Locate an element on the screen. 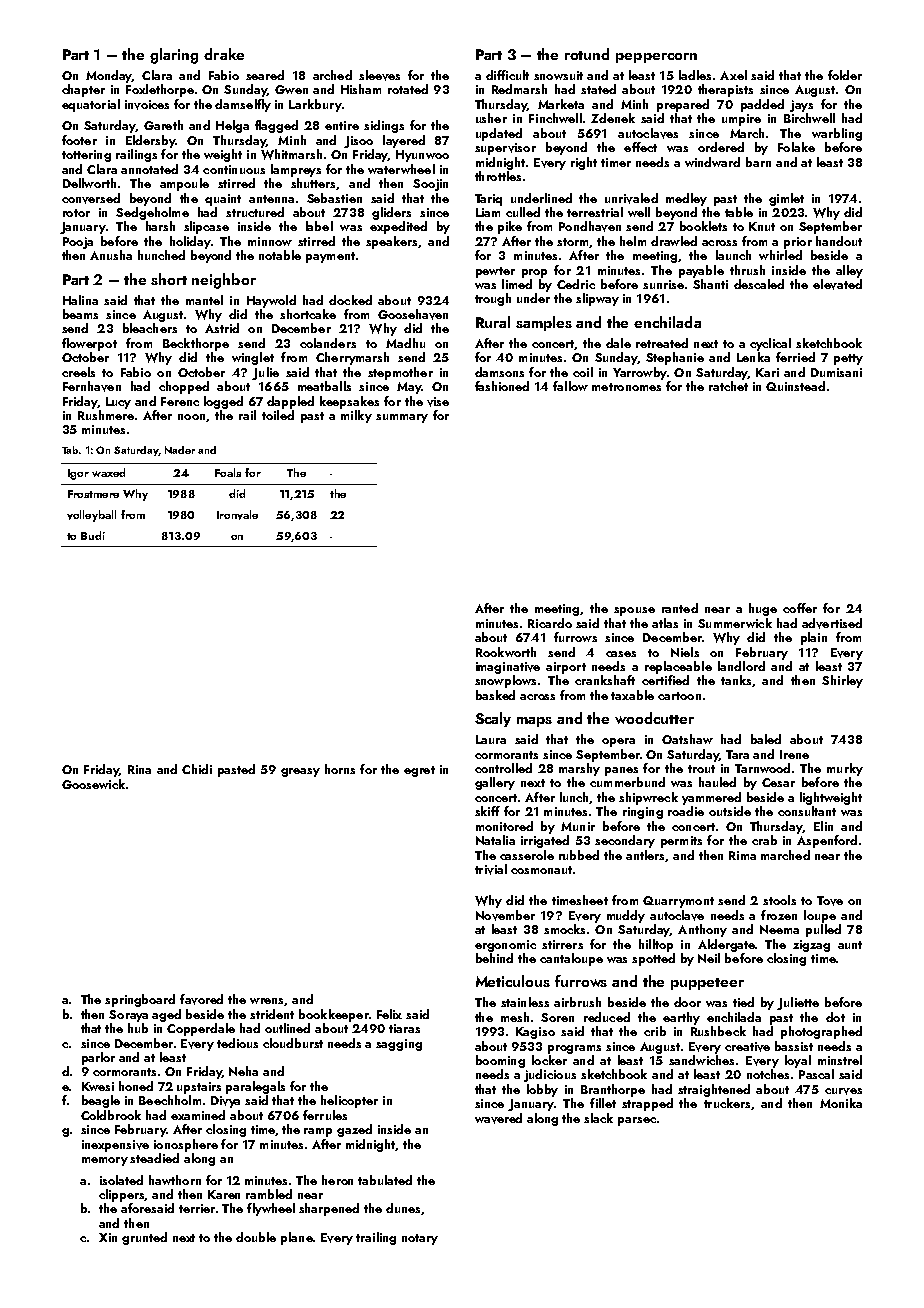  Rina is located at coordinates (139, 769).
